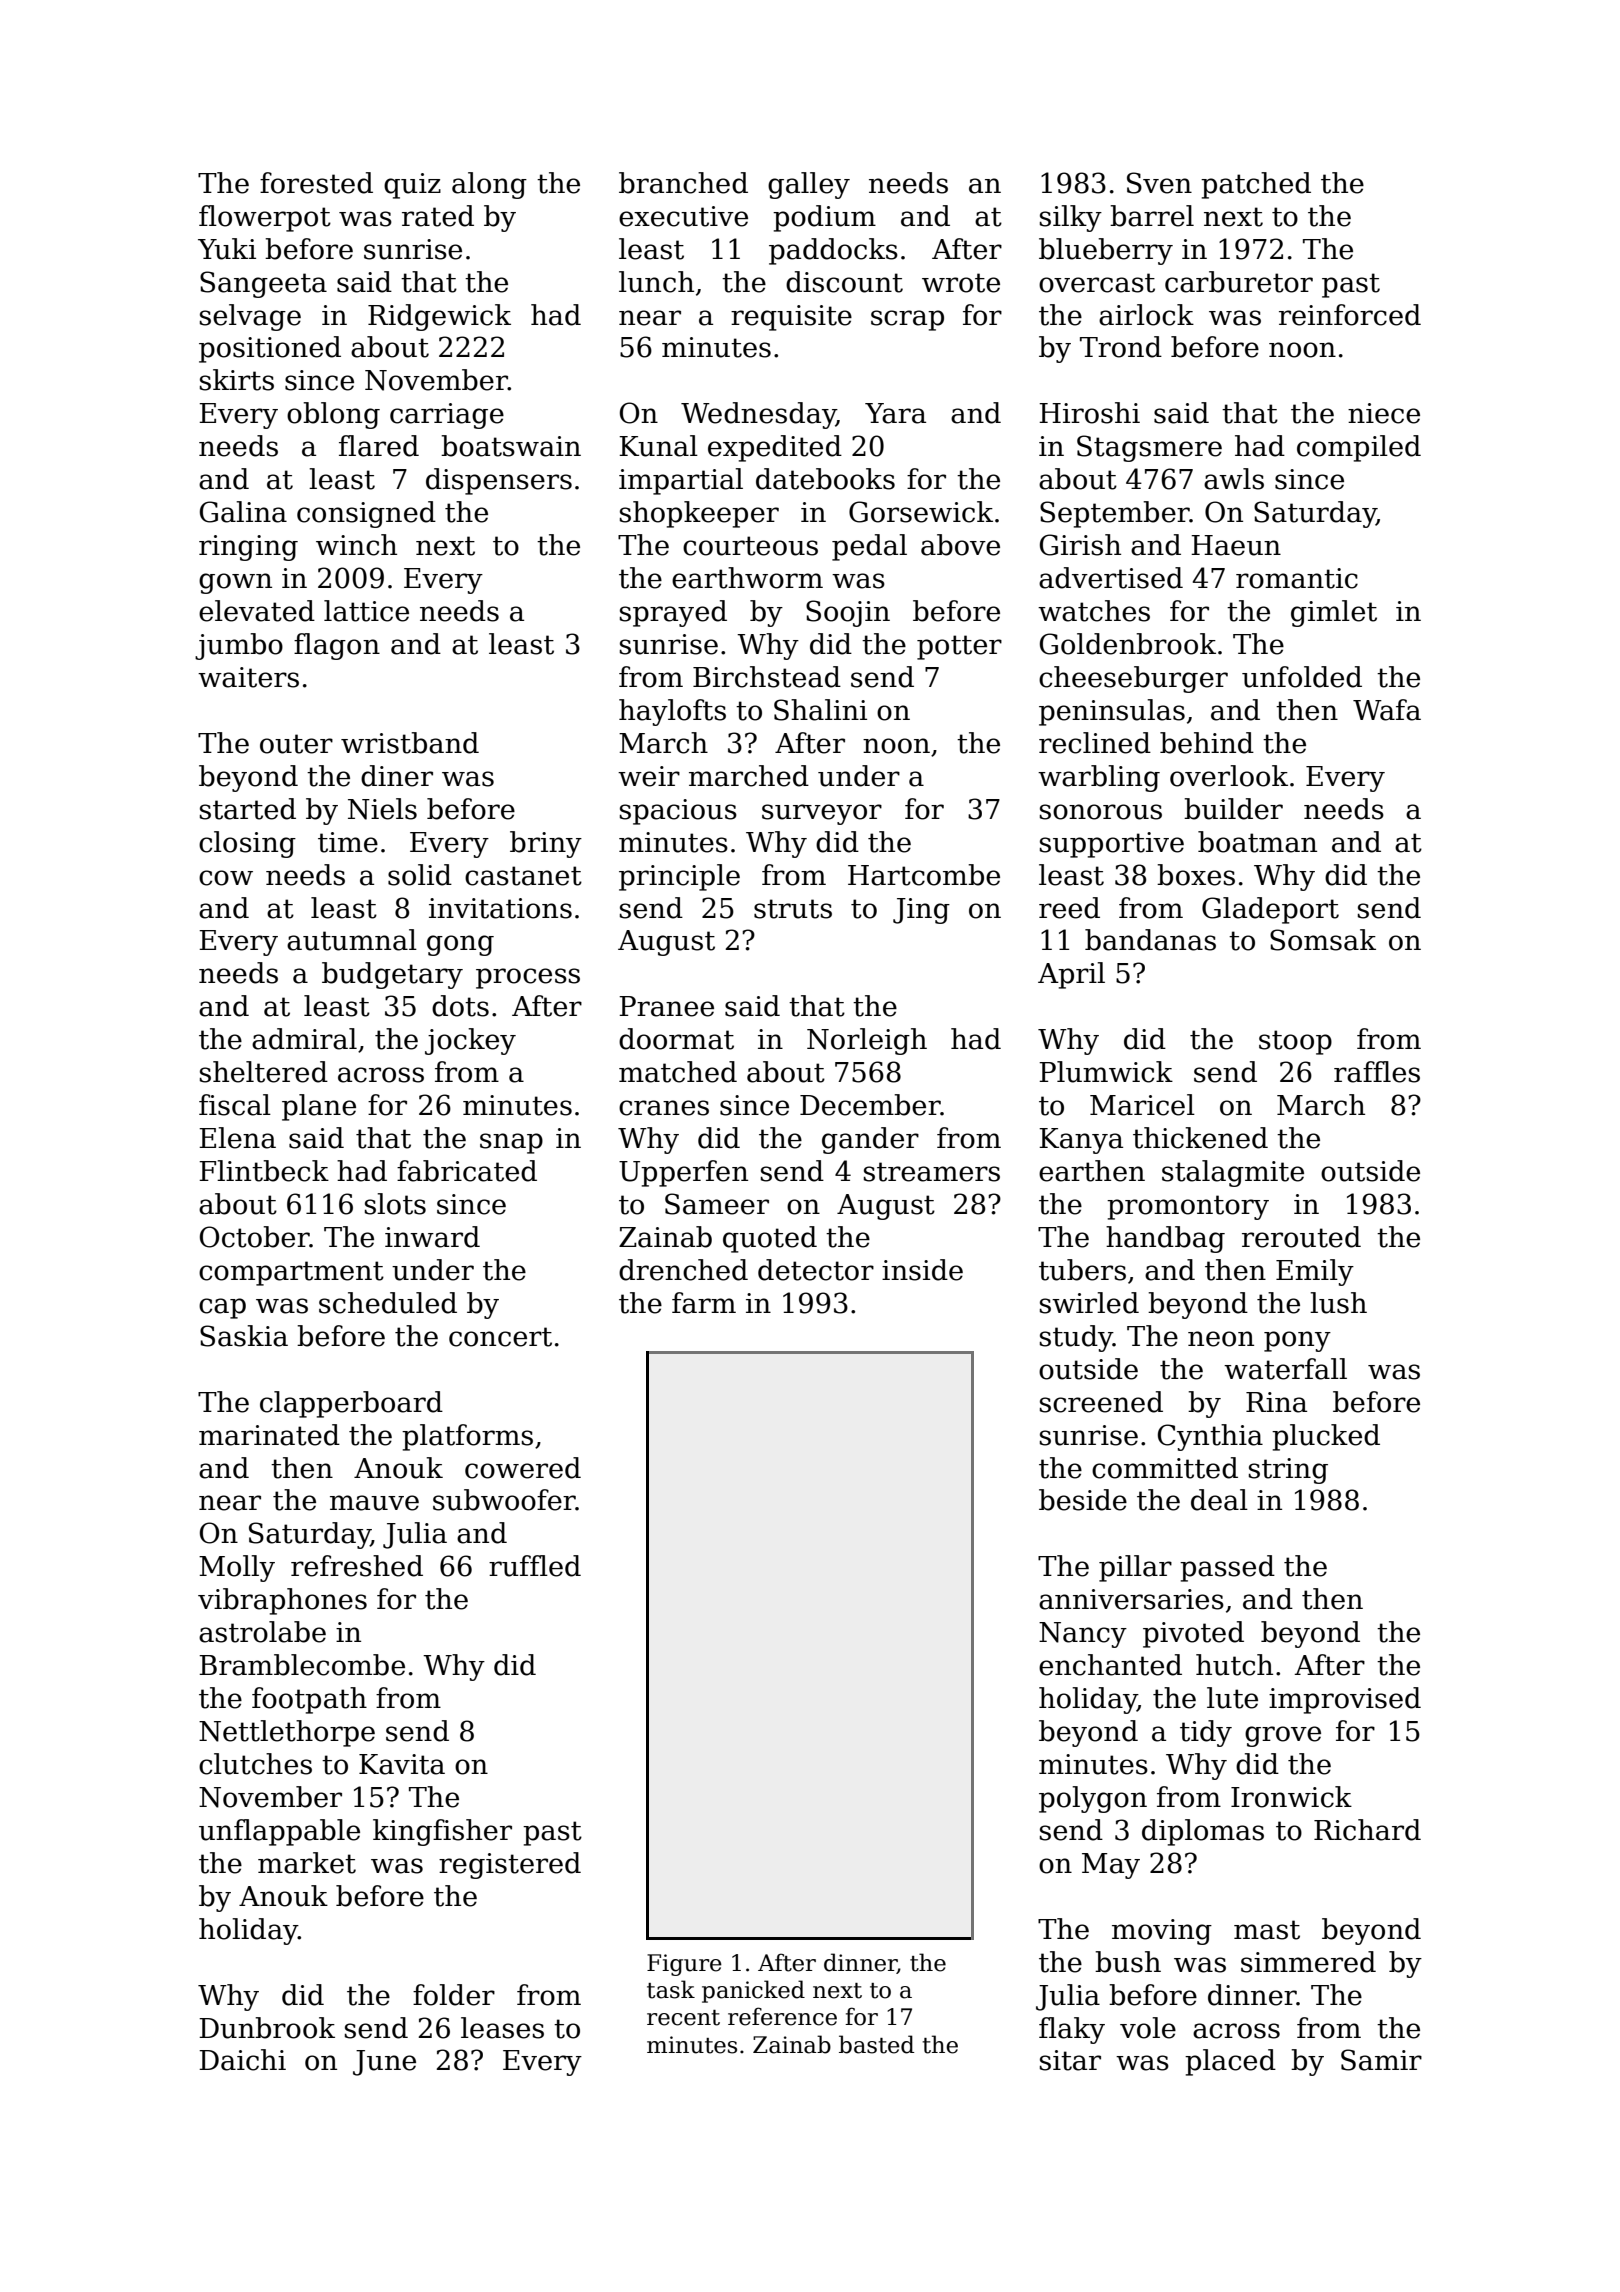 The width and height of the screenshot is (1620, 2292). What do you see at coordinates (351, 1404) in the screenshot?
I see `clapperboard` at bounding box center [351, 1404].
